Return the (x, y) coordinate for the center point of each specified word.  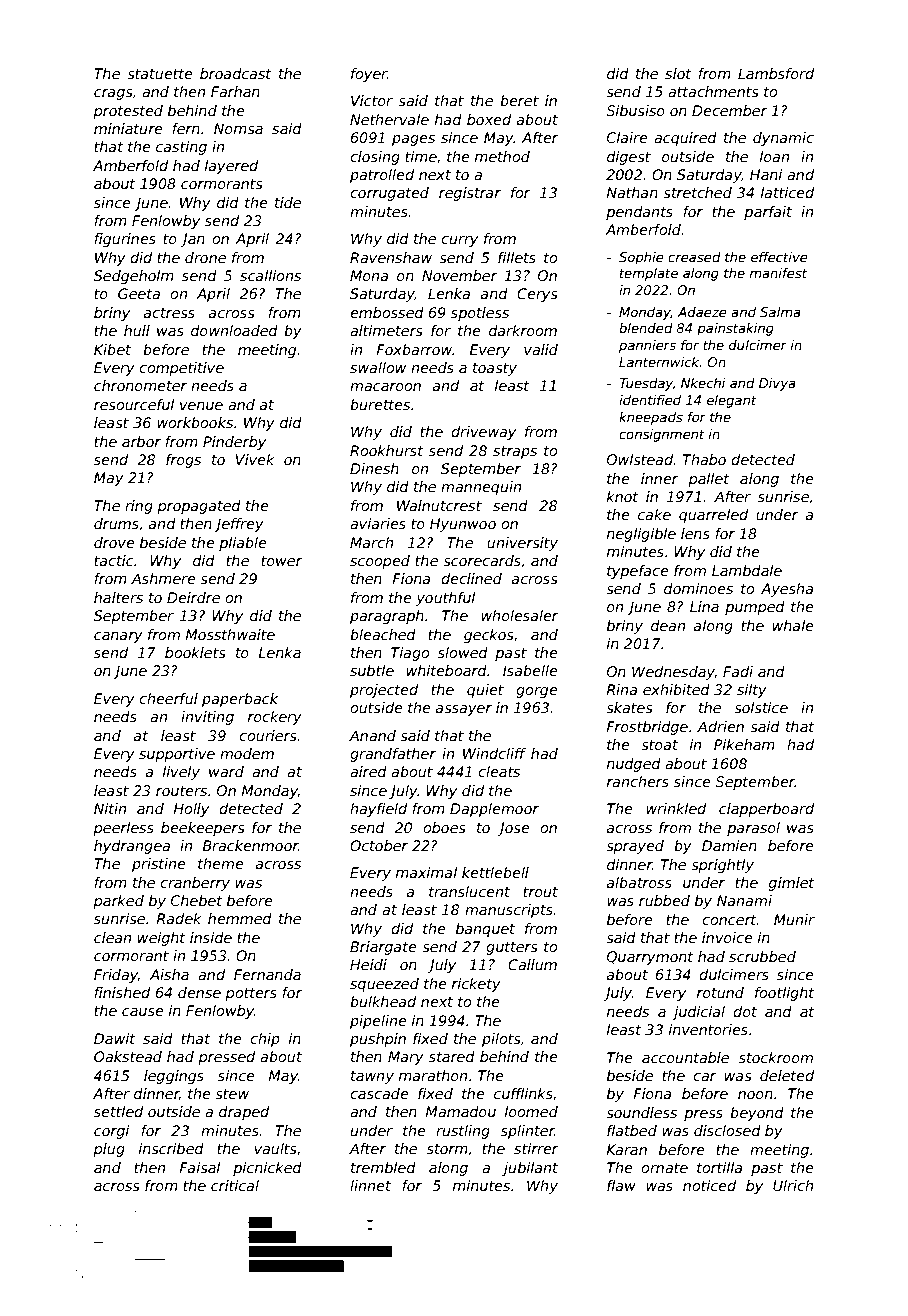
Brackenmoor (250, 845)
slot (678, 73)
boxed (489, 119)
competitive (181, 369)
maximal (426, 872)
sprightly (722, 866)
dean (668, 625)
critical (235, 1185)
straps (515, 452)
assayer (464, 710)
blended (646, 328)
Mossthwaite (230, 634)
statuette (159, 74)
